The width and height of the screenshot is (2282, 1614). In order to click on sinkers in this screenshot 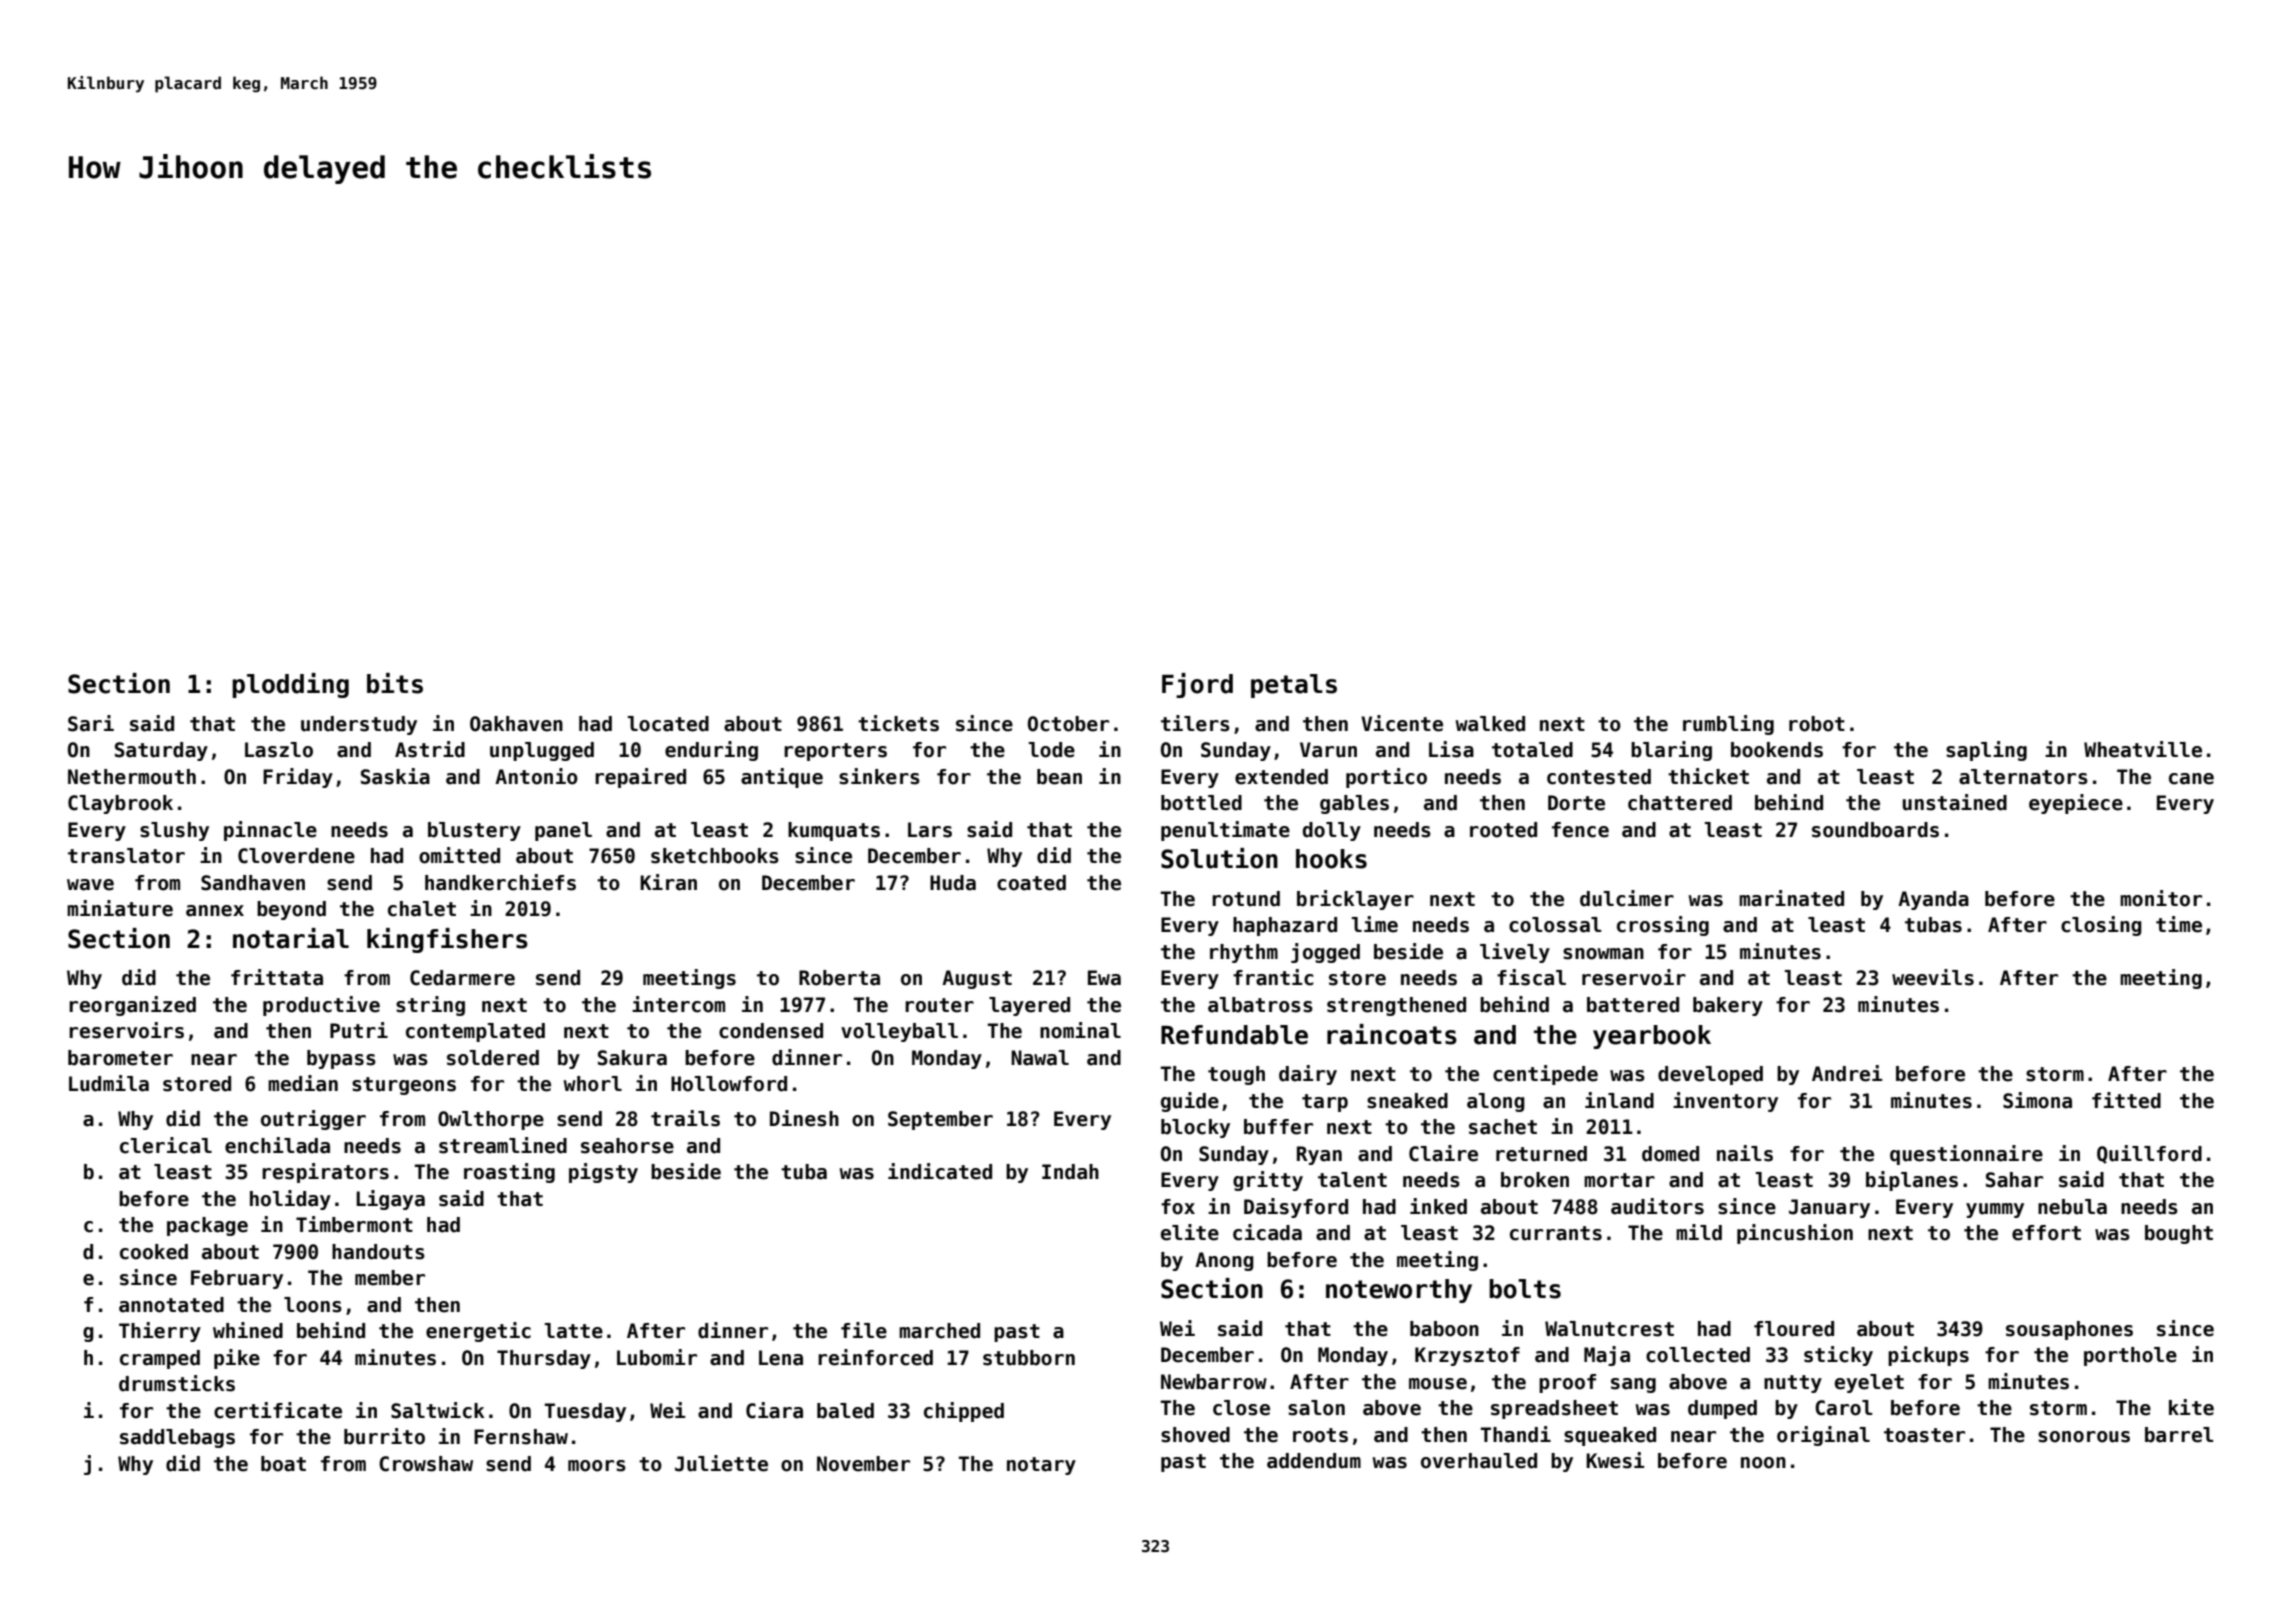, I will do `click(879, 776)`.
